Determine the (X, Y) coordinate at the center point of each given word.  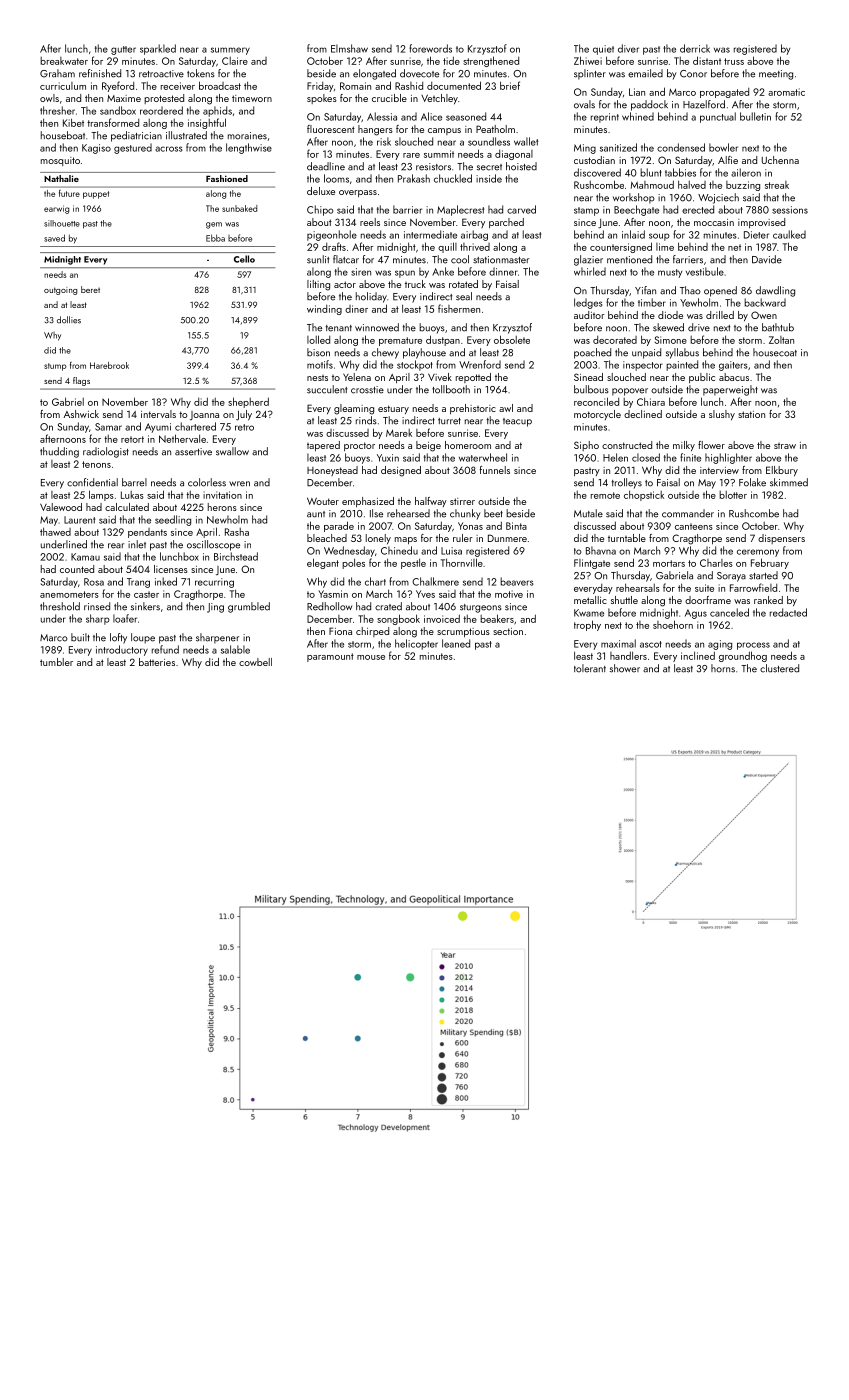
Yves (425, 594)
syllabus (682, 353)
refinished (100, 73)
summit (439, 154)
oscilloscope (213, 545)
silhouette (62, 223)
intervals (158, 414)
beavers (517, 581)
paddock (649, 105)
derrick (695, 48)
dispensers (781, 539)
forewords (430, 48)
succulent (327, 389)
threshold (60, 606)
